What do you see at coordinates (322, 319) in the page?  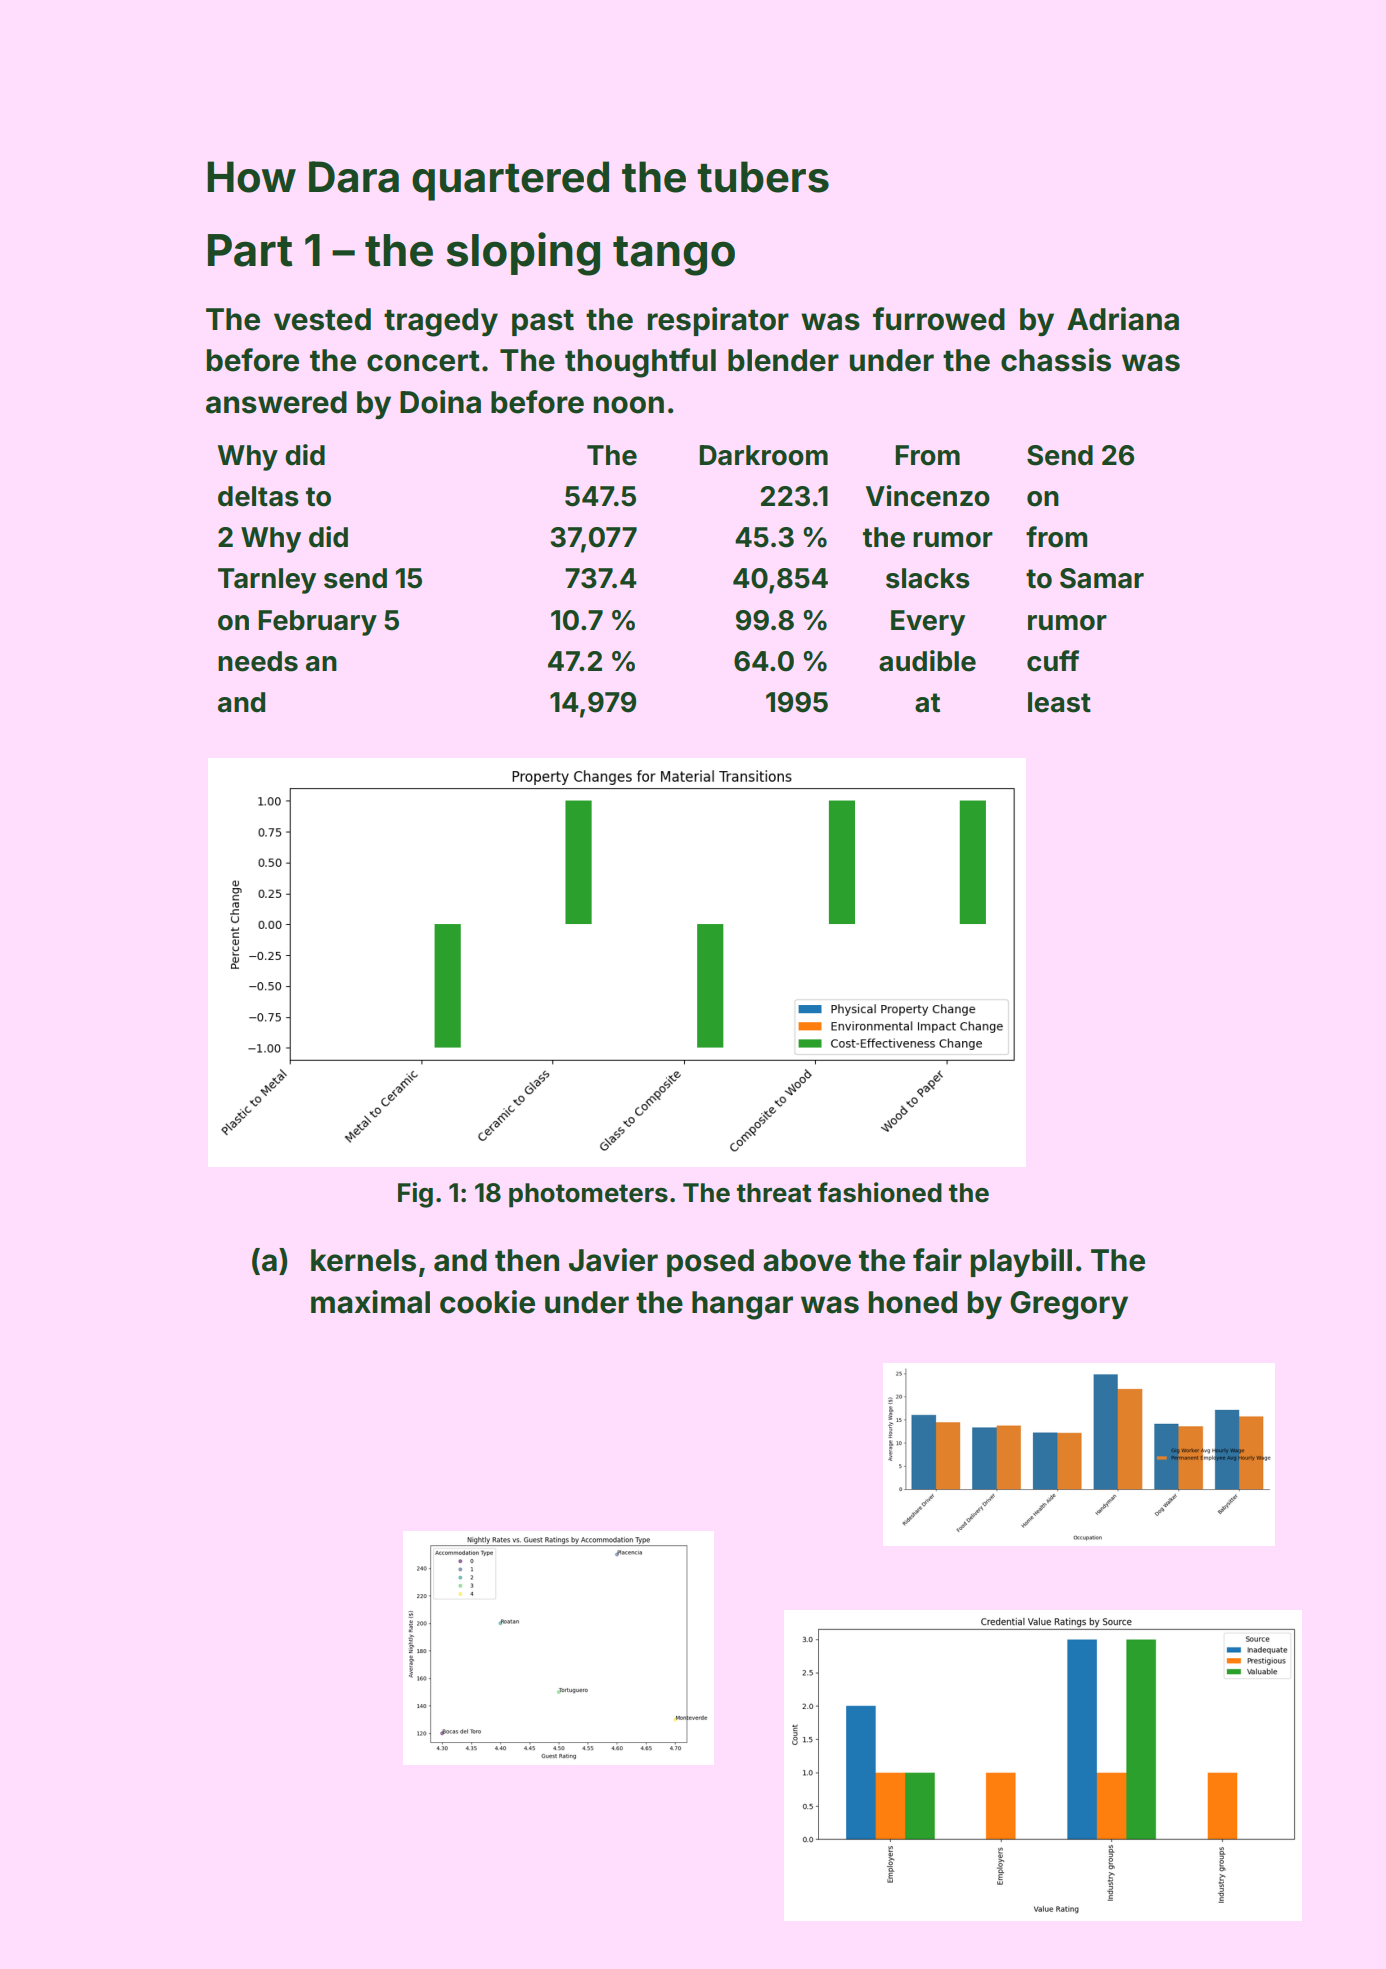 I see `vested` at bounding box center [322, 319].
